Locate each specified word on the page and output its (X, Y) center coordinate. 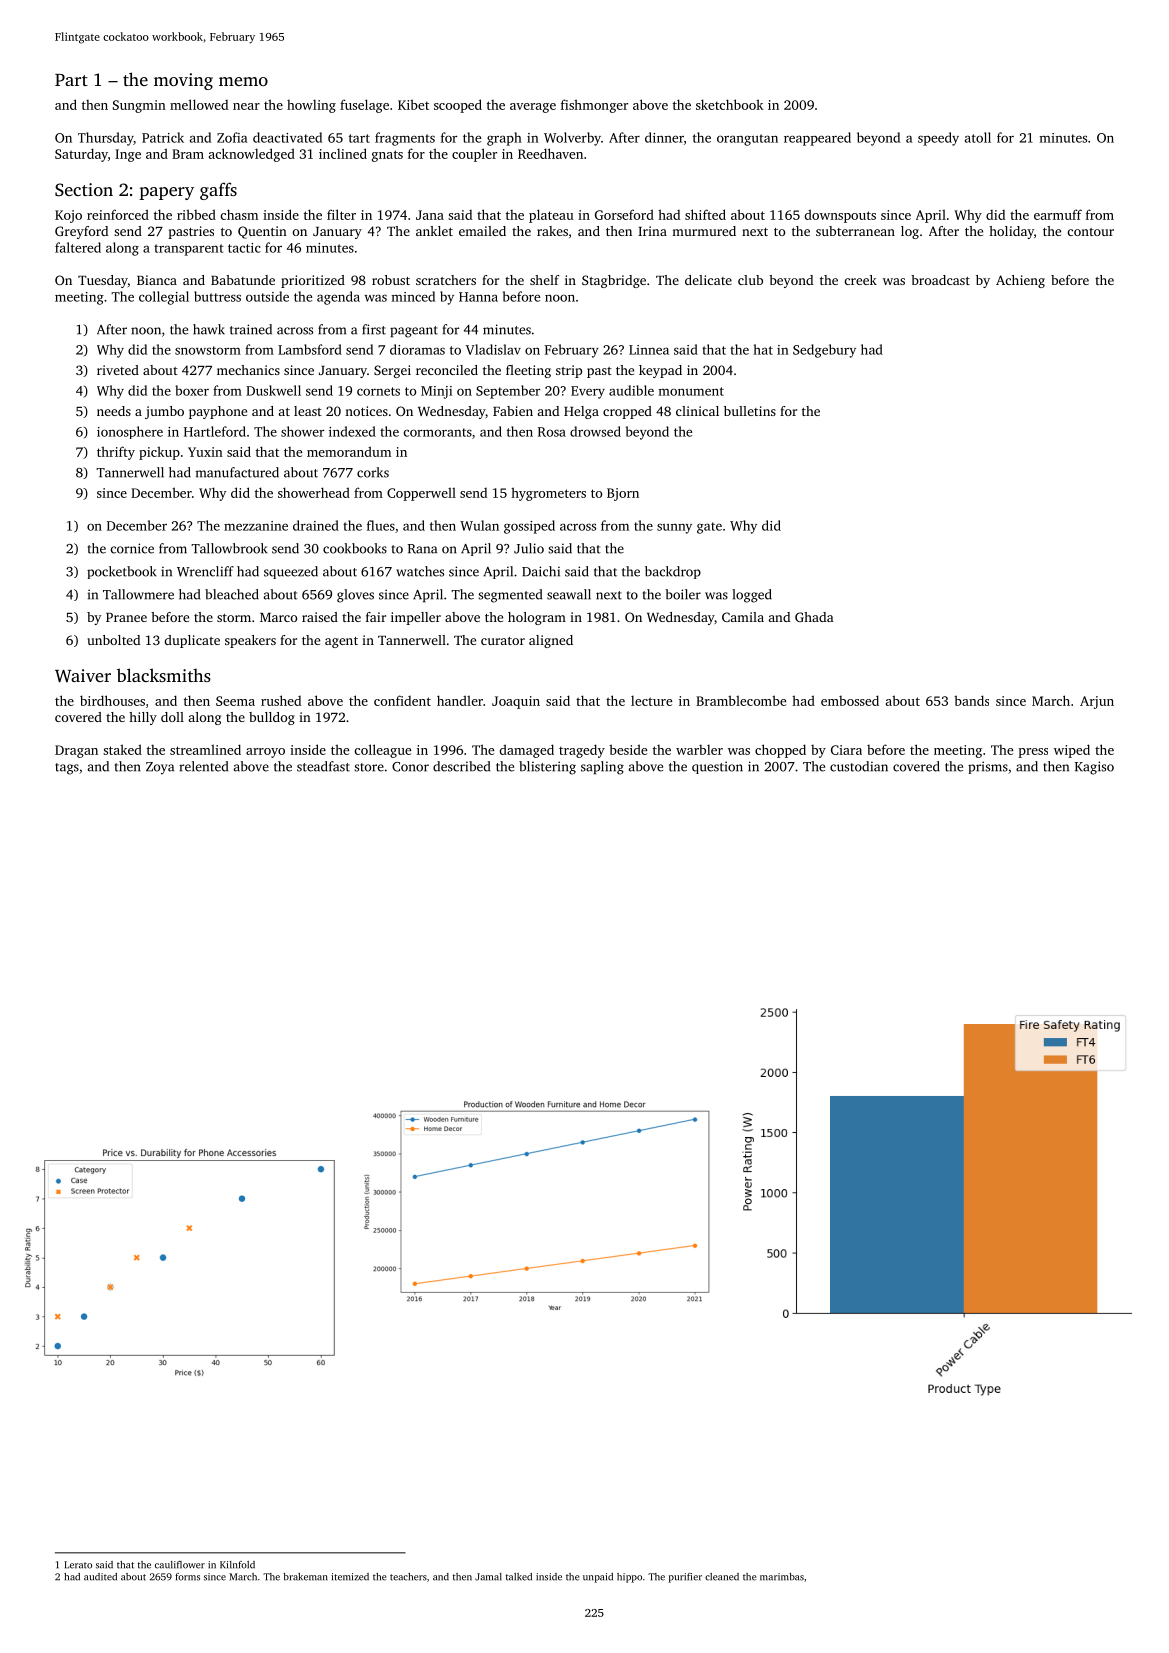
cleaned (722, 1577)
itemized (350, 1577)
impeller (416, 618)
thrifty (116, 453)
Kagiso (1094, 768)
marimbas (782, 1577)
